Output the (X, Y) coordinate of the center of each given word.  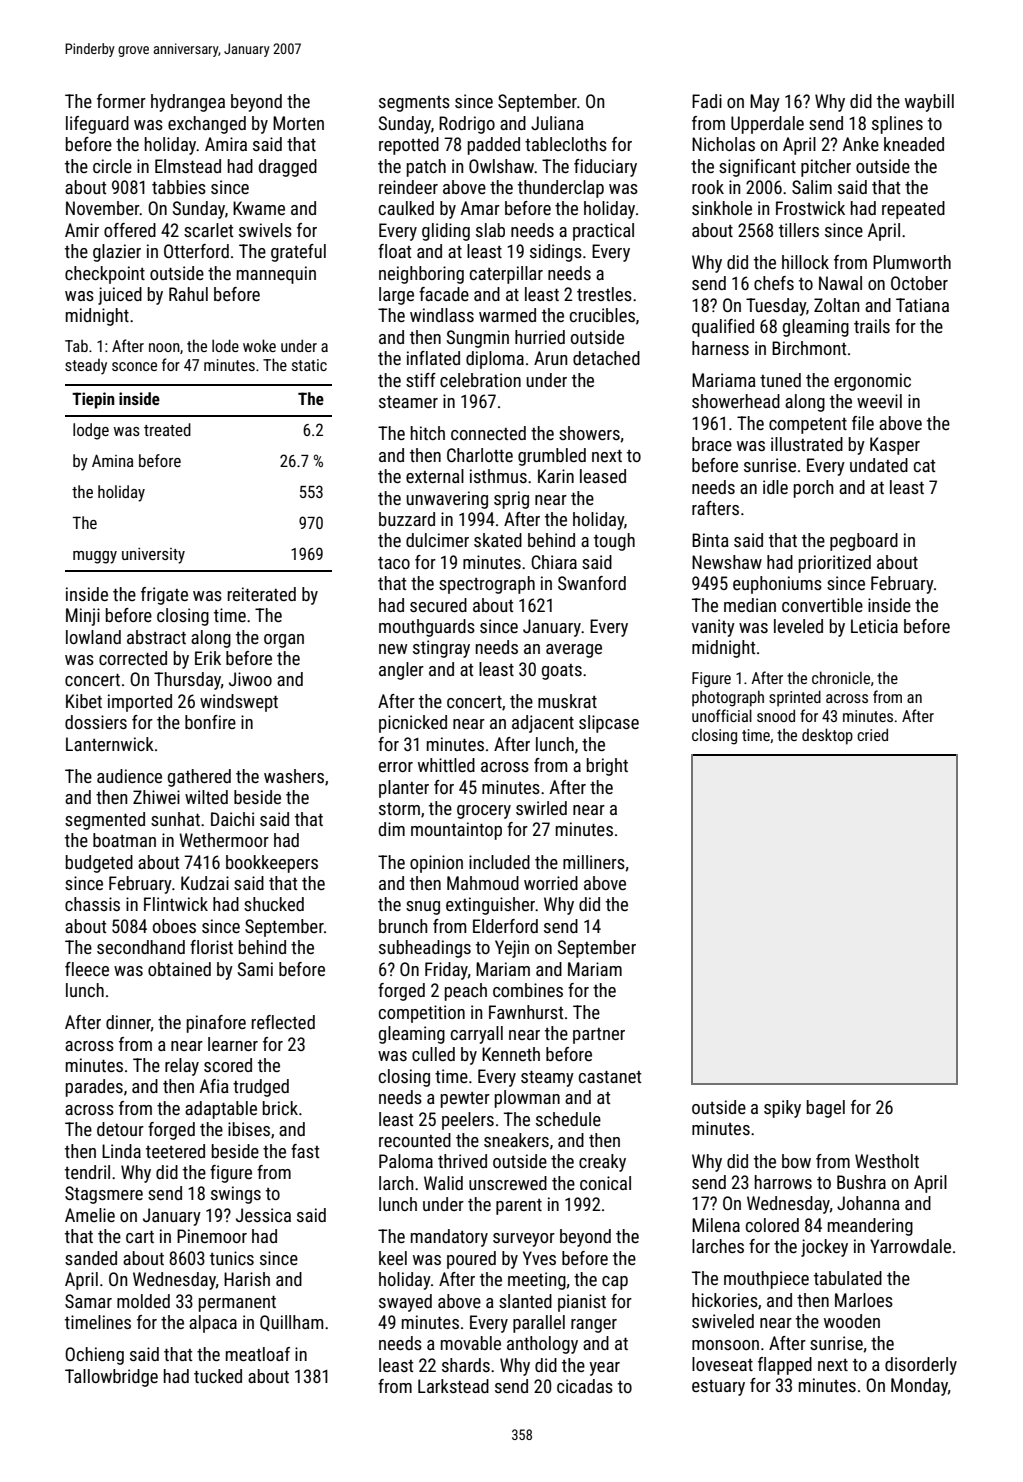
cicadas (585, 1386)
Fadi (707, 101)
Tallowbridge (111, 1378)
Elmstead (188, 166)
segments (414, 104)
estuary (718, 1388)
